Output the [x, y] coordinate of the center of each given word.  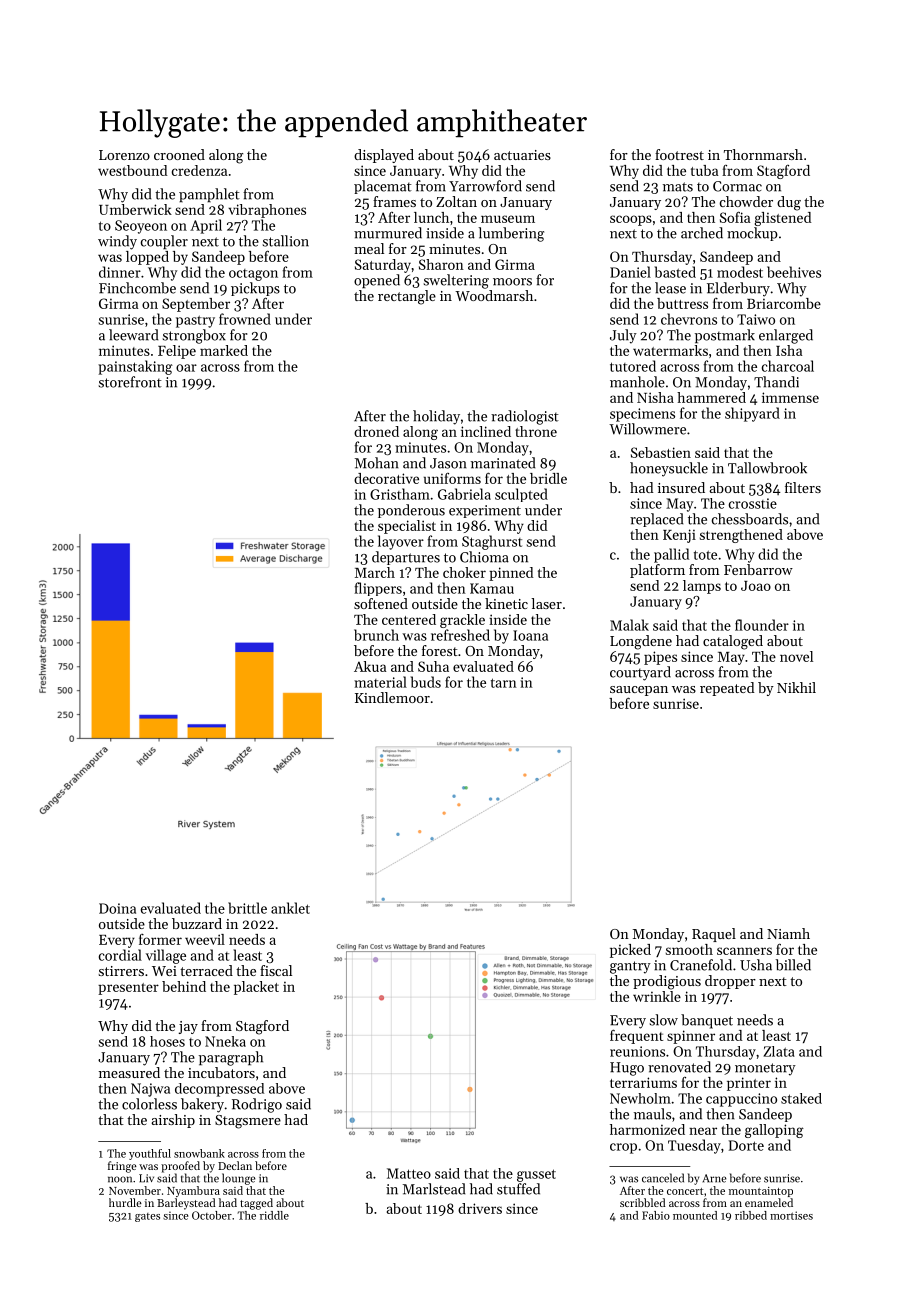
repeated [727, 689]
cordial [120, 955]
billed [793, 965]
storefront [130, 382]
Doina [117, 908]
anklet [290, 908]
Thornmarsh [763, 154]
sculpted [521, 495]
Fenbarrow [758, 569]
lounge [239, 1179]
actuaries [522, 155]
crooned [179, 154]
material [380, 682]
